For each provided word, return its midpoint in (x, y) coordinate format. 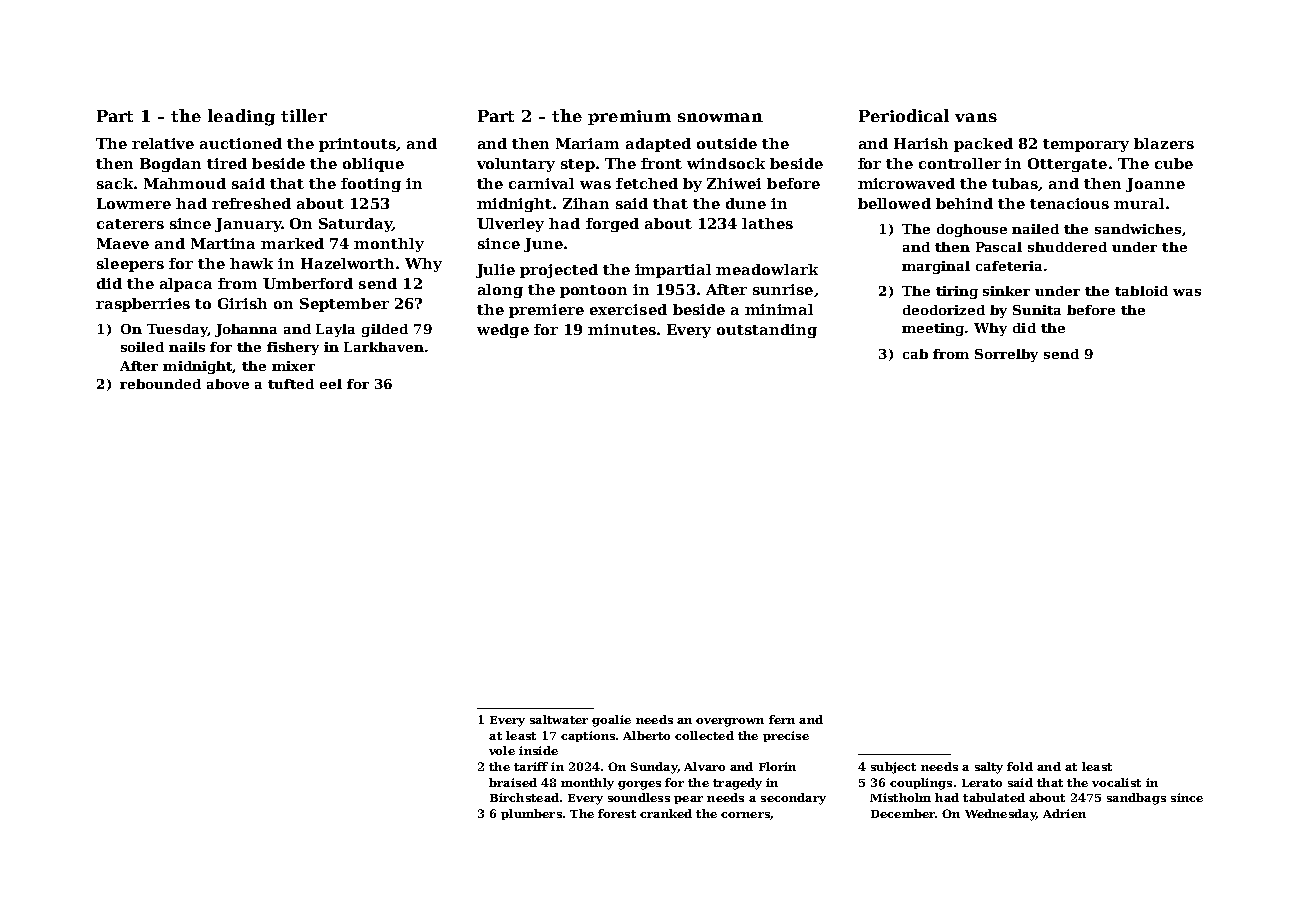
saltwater (559, 719)
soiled (142, 347)
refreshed (251, 203)
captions (588, 736)
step (578, 165)
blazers (1164, 143)
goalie (611, 721)
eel (331, 384)
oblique (373, 165)
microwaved (906, 183)
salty (989, 768)
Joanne (1155, 185)
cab (915, 354)
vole (502, 750)
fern (782, 719)
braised (513, 782)
